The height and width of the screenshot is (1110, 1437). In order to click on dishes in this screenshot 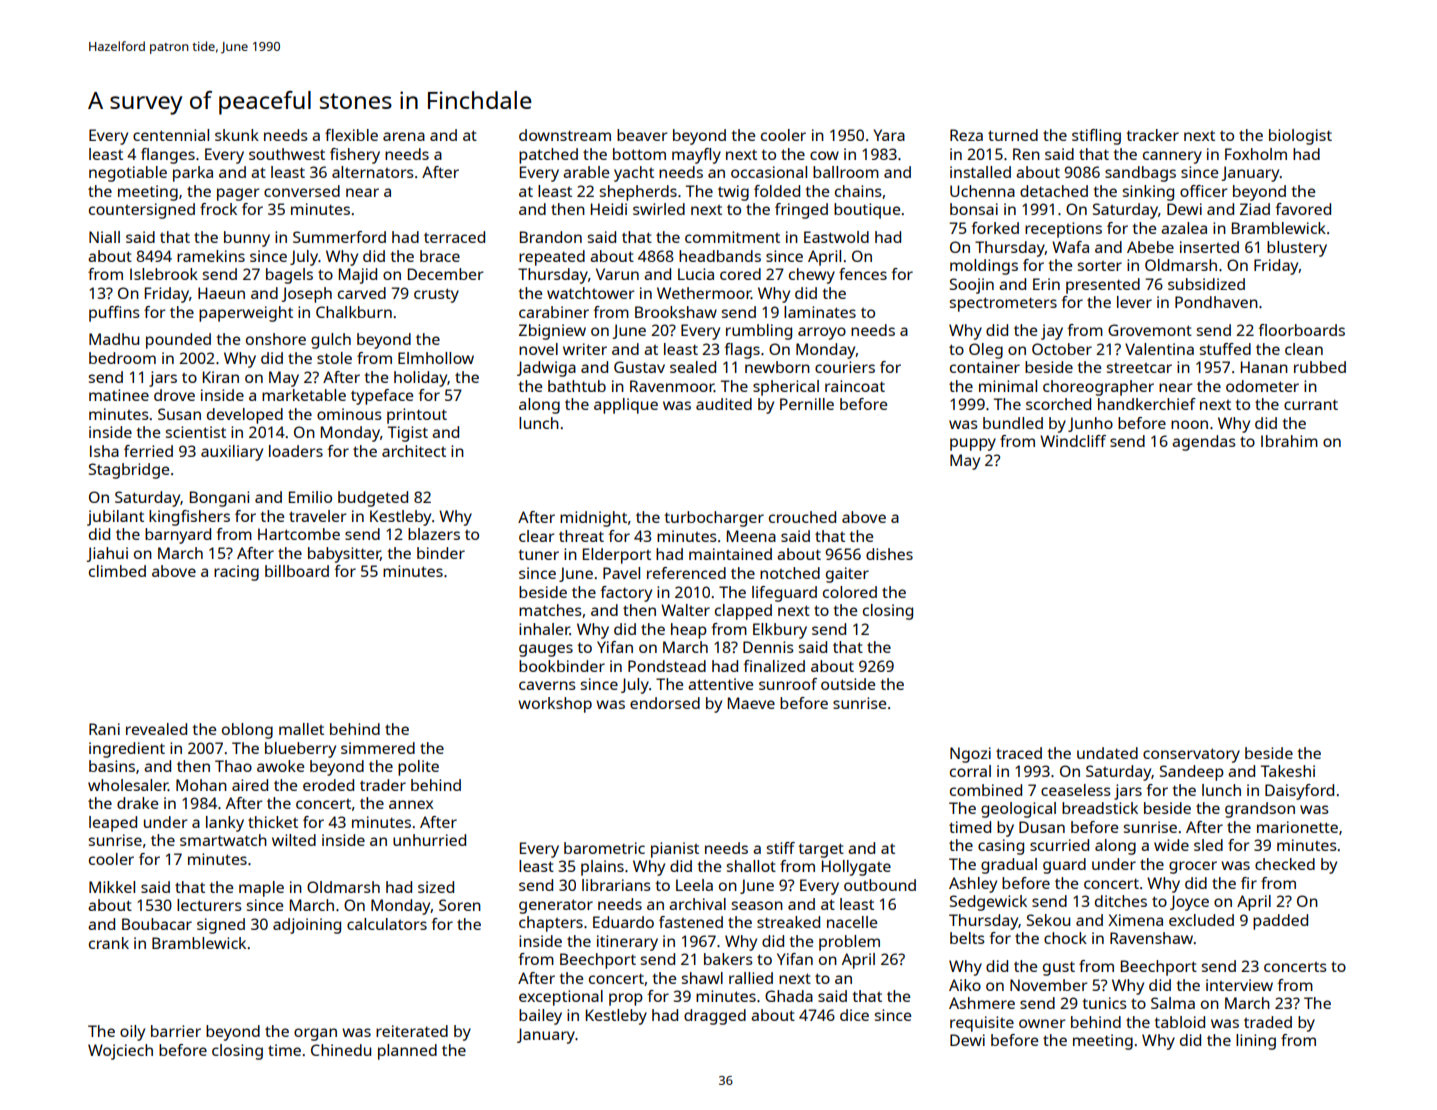, I will do `click(889, 554)`.
